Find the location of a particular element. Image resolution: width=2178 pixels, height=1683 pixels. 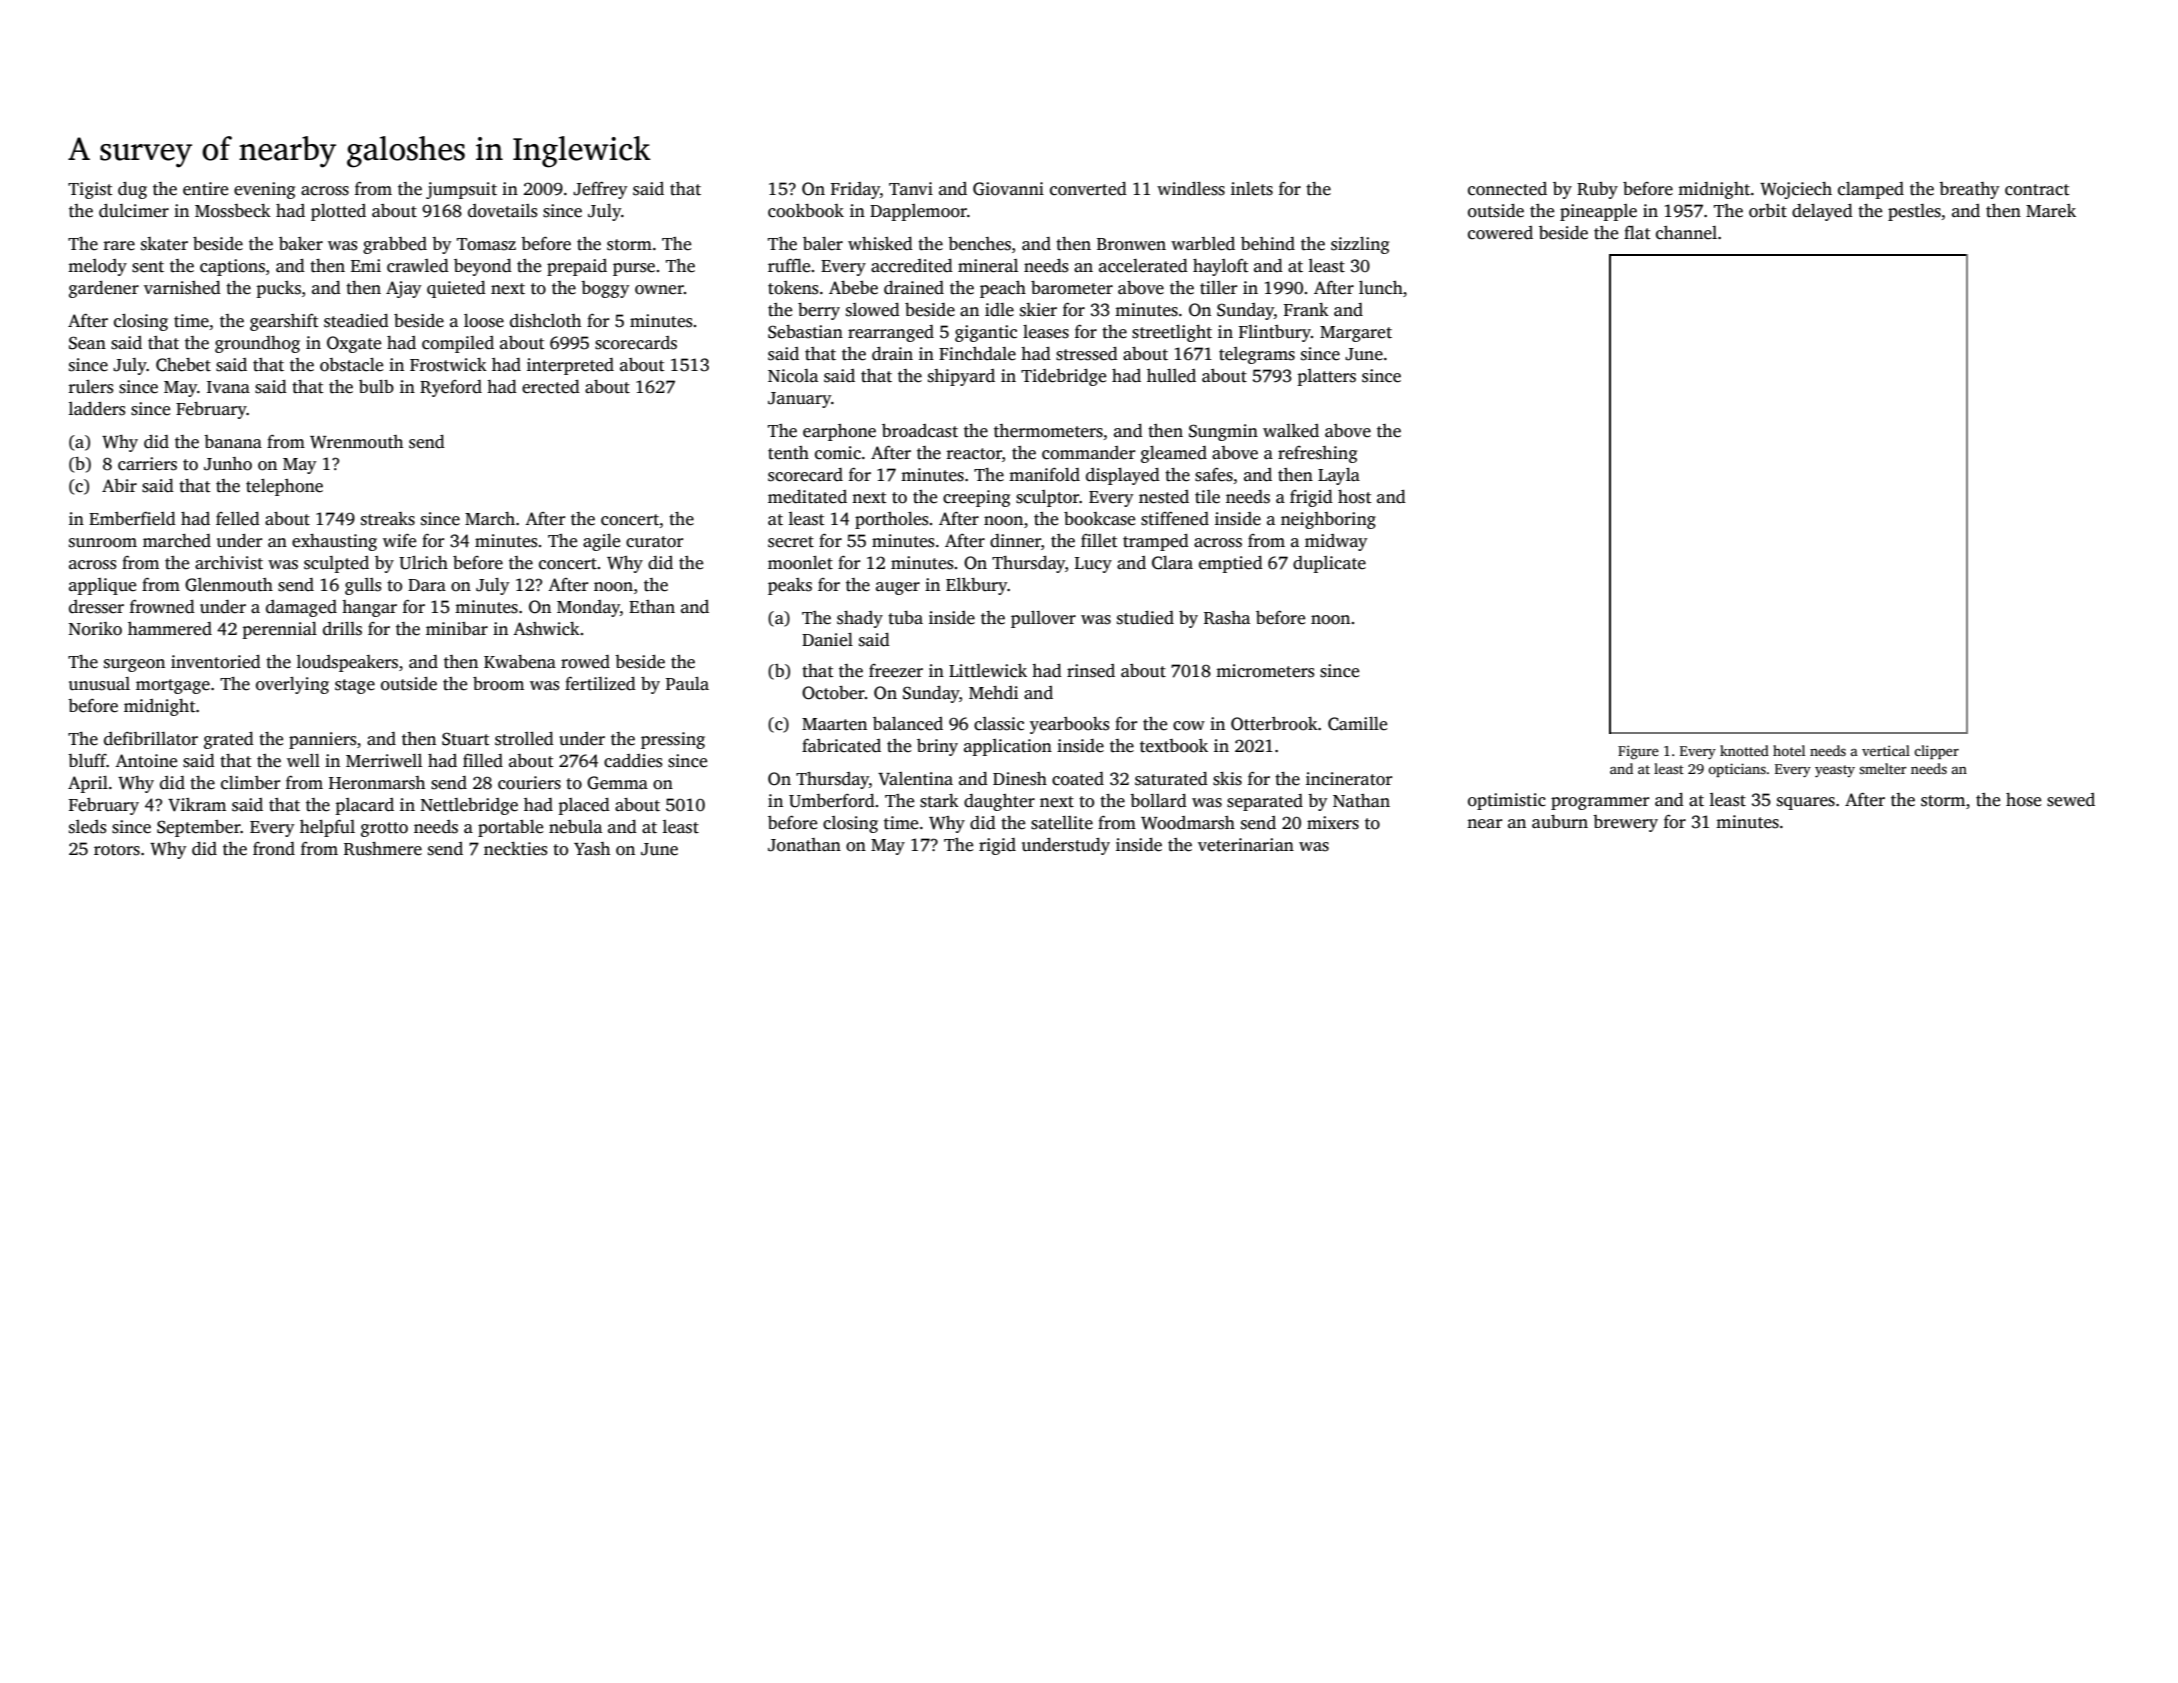

channel is located at coordinates (1686, 233).
